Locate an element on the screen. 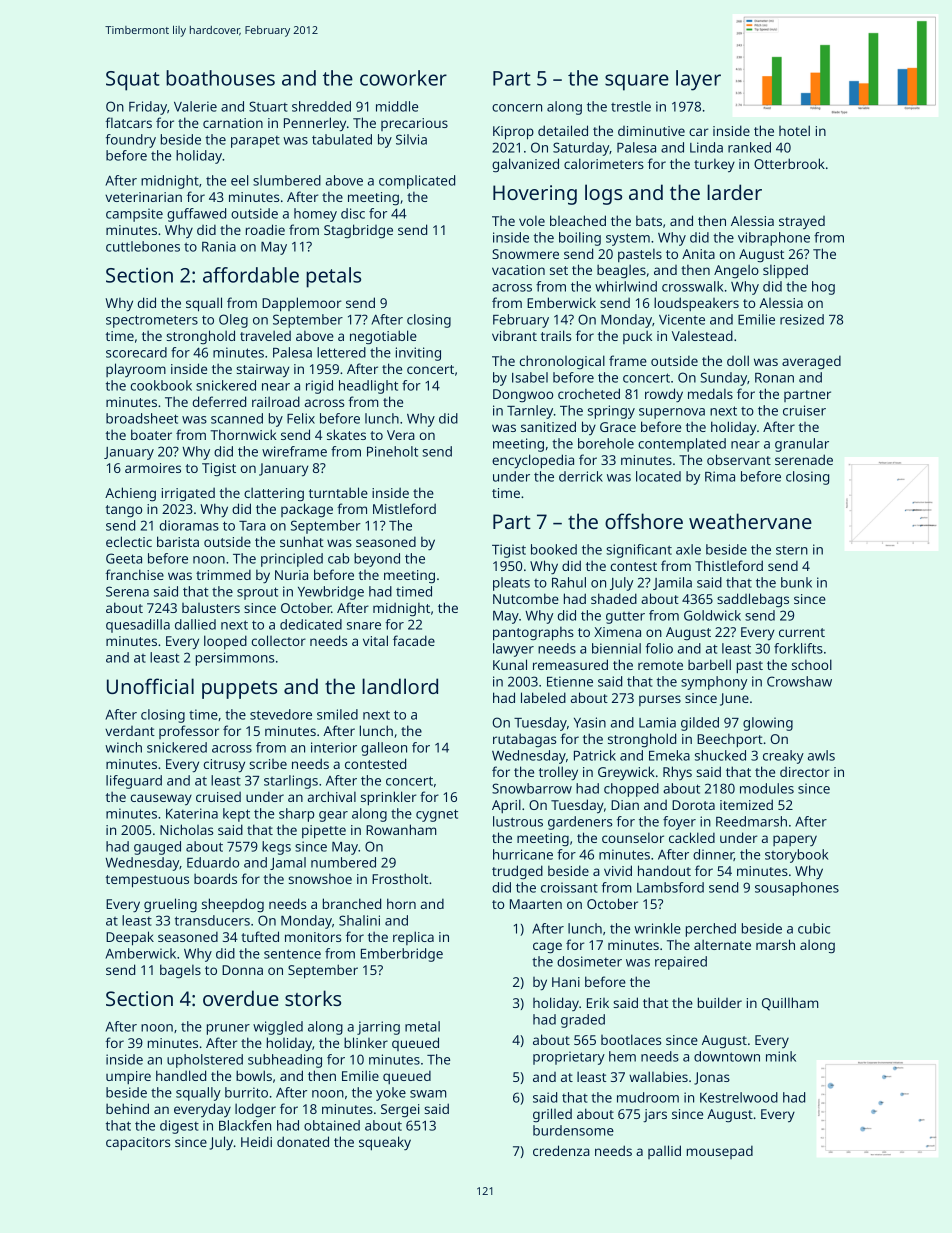 Image resolution: width=952 pixels, height=1233 pixels. Valerie is located at coordinates (195, 106).
